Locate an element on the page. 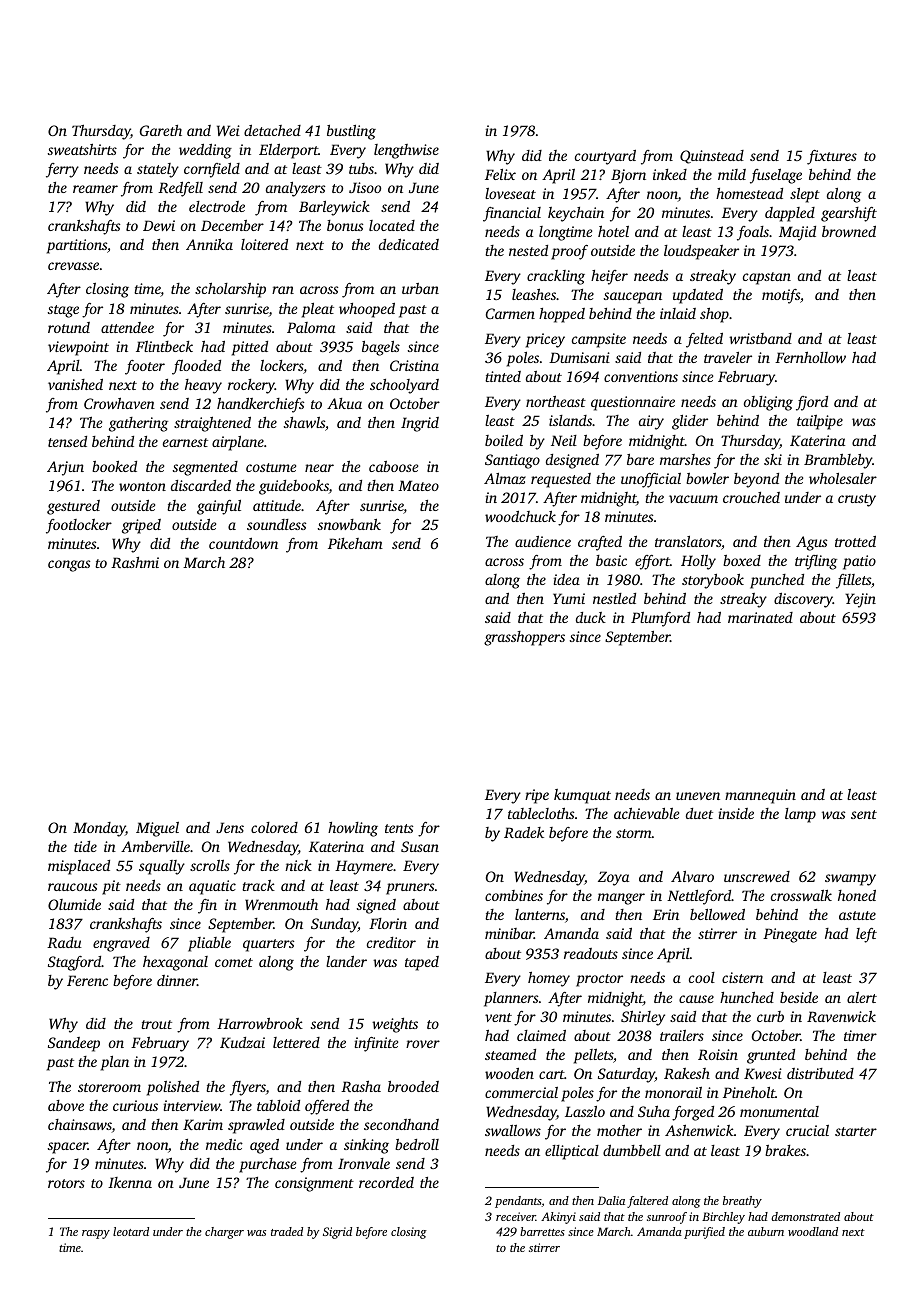  mannequin is located at coordinates (760, 796).
